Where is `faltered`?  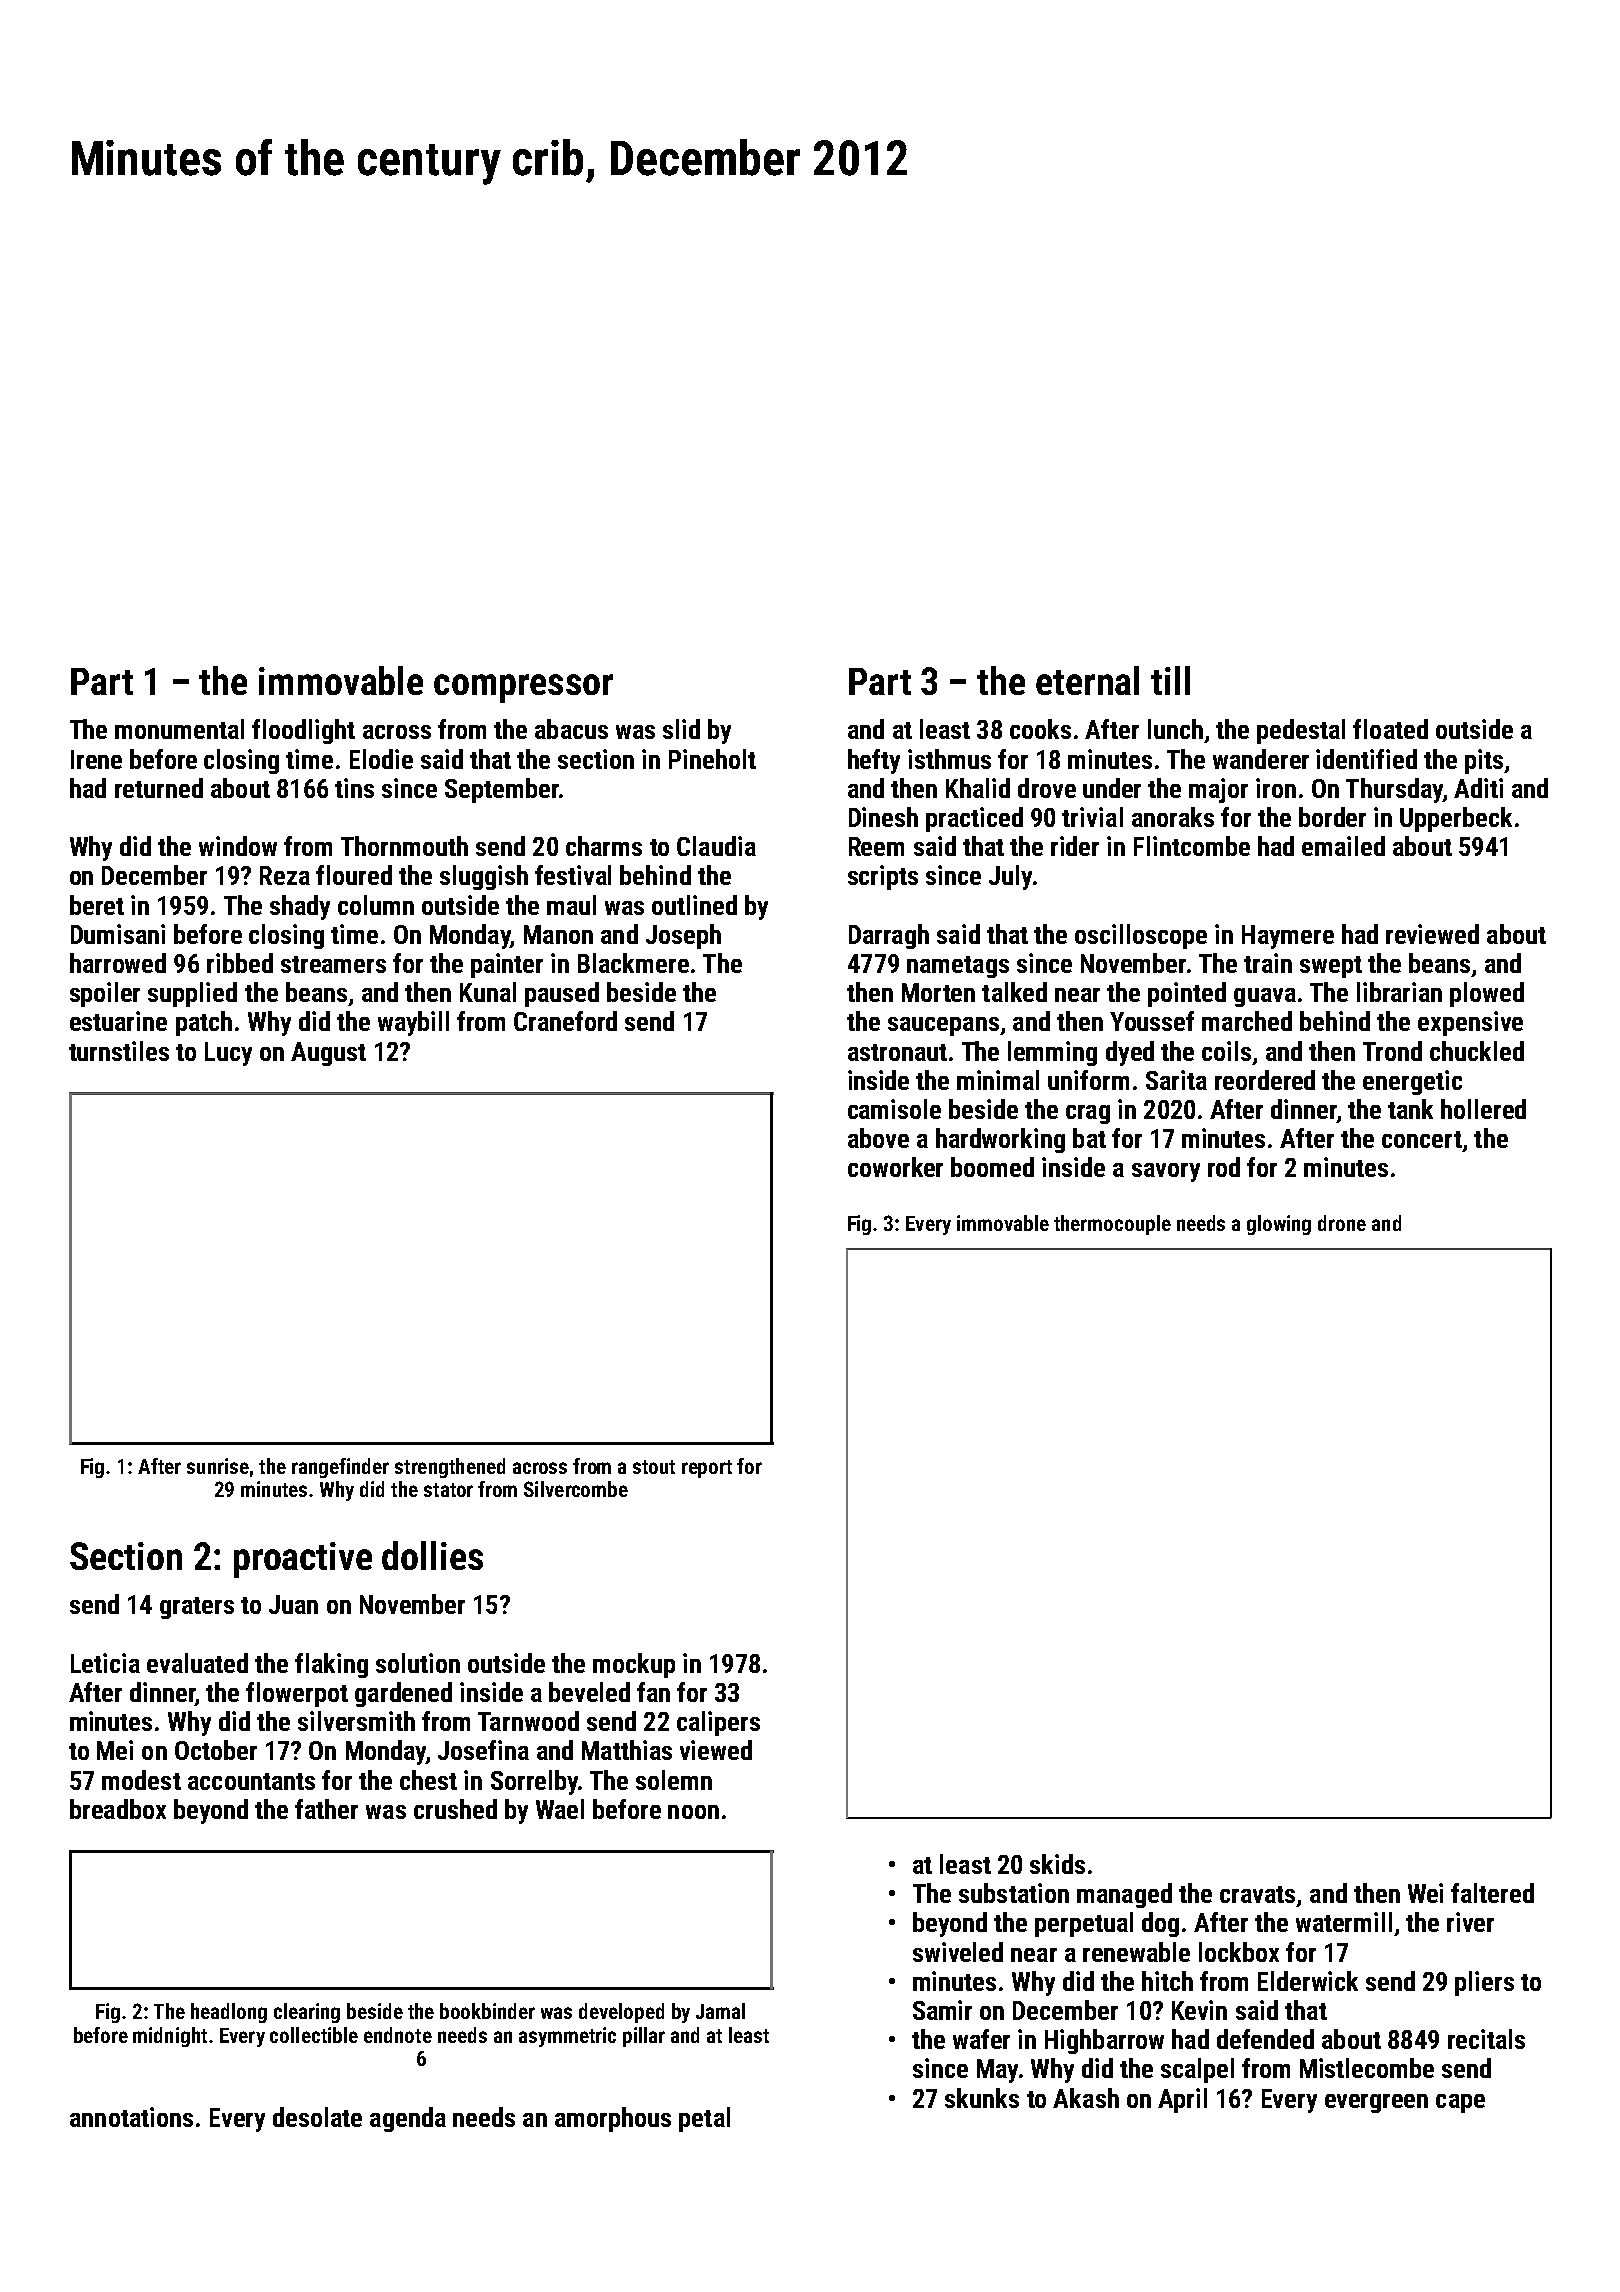 faltered is located at coordinates (1492, 1893).
